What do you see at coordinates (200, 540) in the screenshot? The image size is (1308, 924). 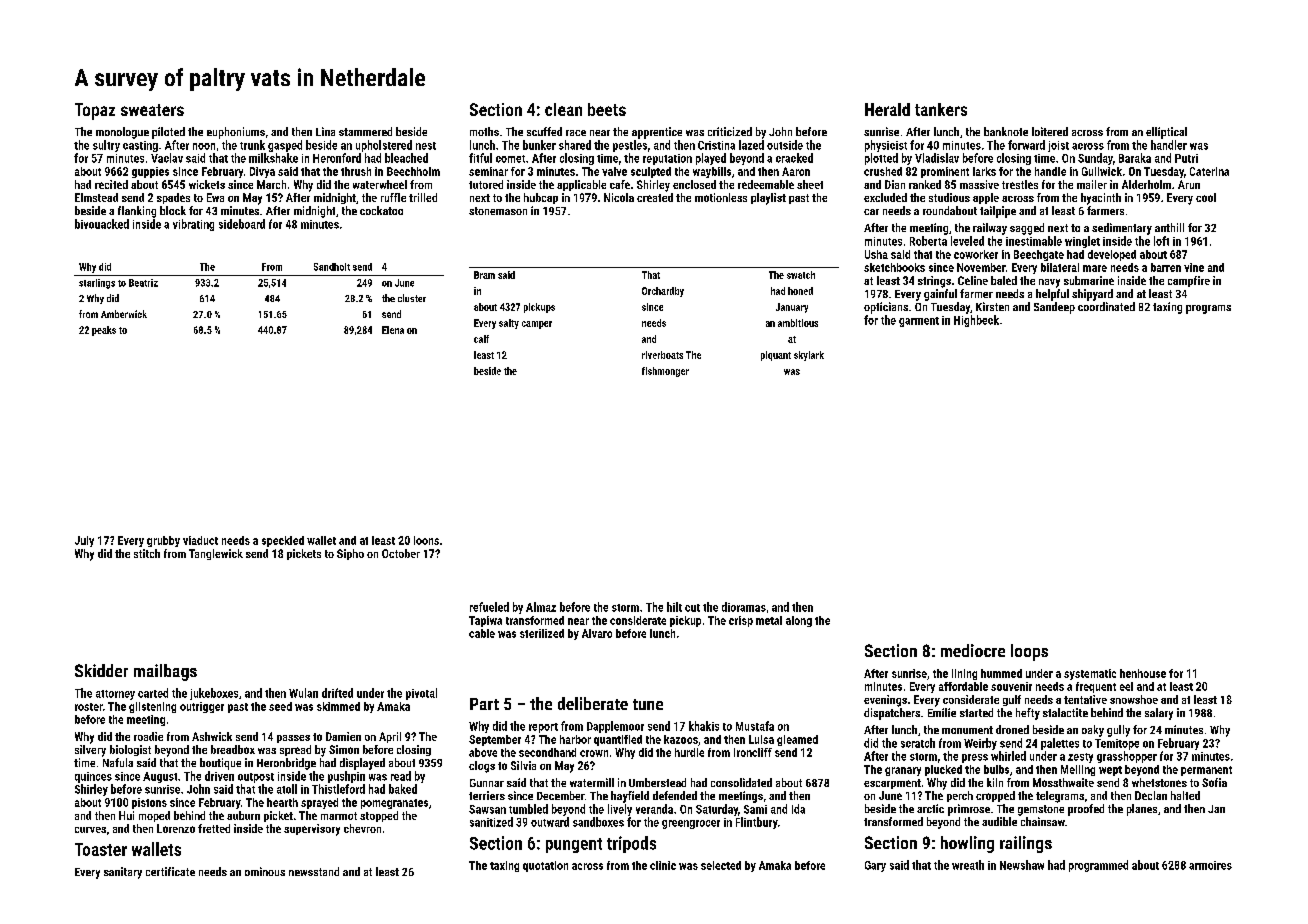 I see `viaduct` at bounding box center [200, 540].
